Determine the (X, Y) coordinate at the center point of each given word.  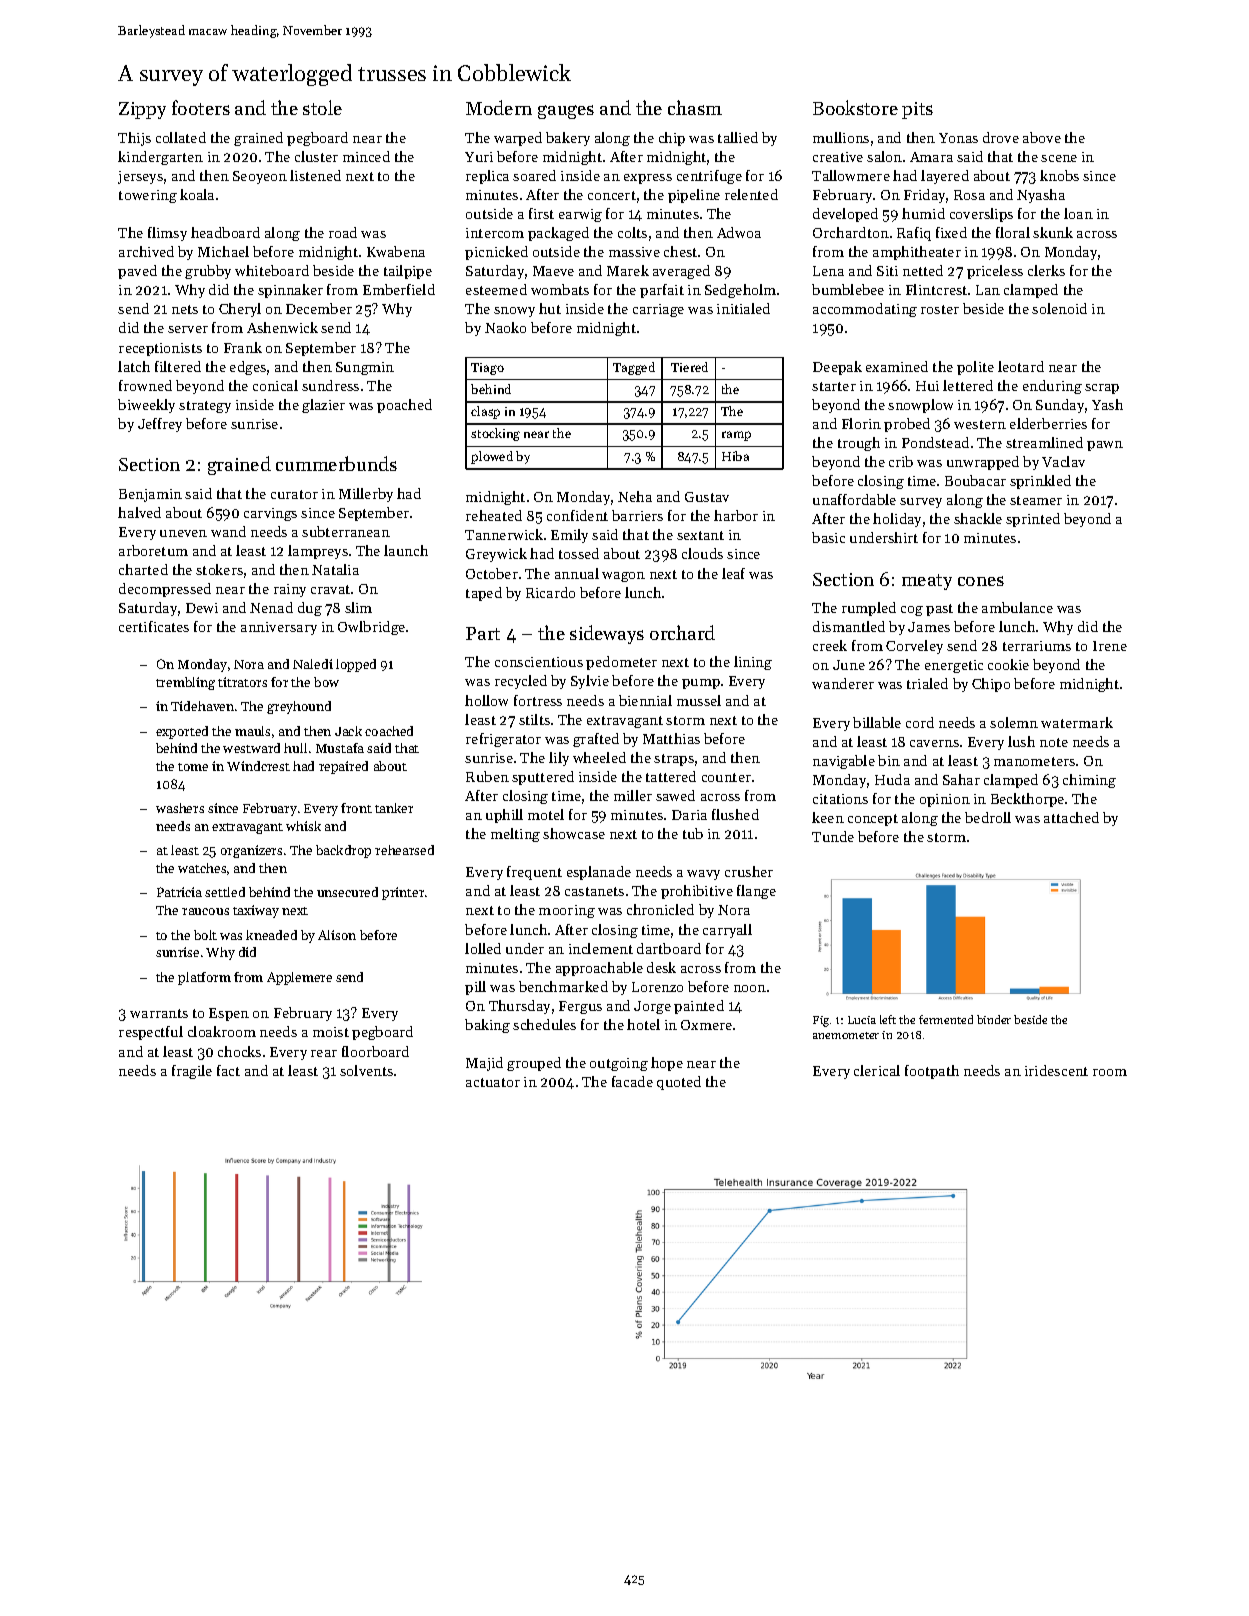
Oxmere (706, 1025)
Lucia (862, 1020)
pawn (1105, 446)
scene (1059, 158)
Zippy (142, 110)
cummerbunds (336, 463)
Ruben (487, 776)
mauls (252, 731)
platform (204, 978)
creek (830, 645)
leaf (733, 573)
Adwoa (739, 232)
